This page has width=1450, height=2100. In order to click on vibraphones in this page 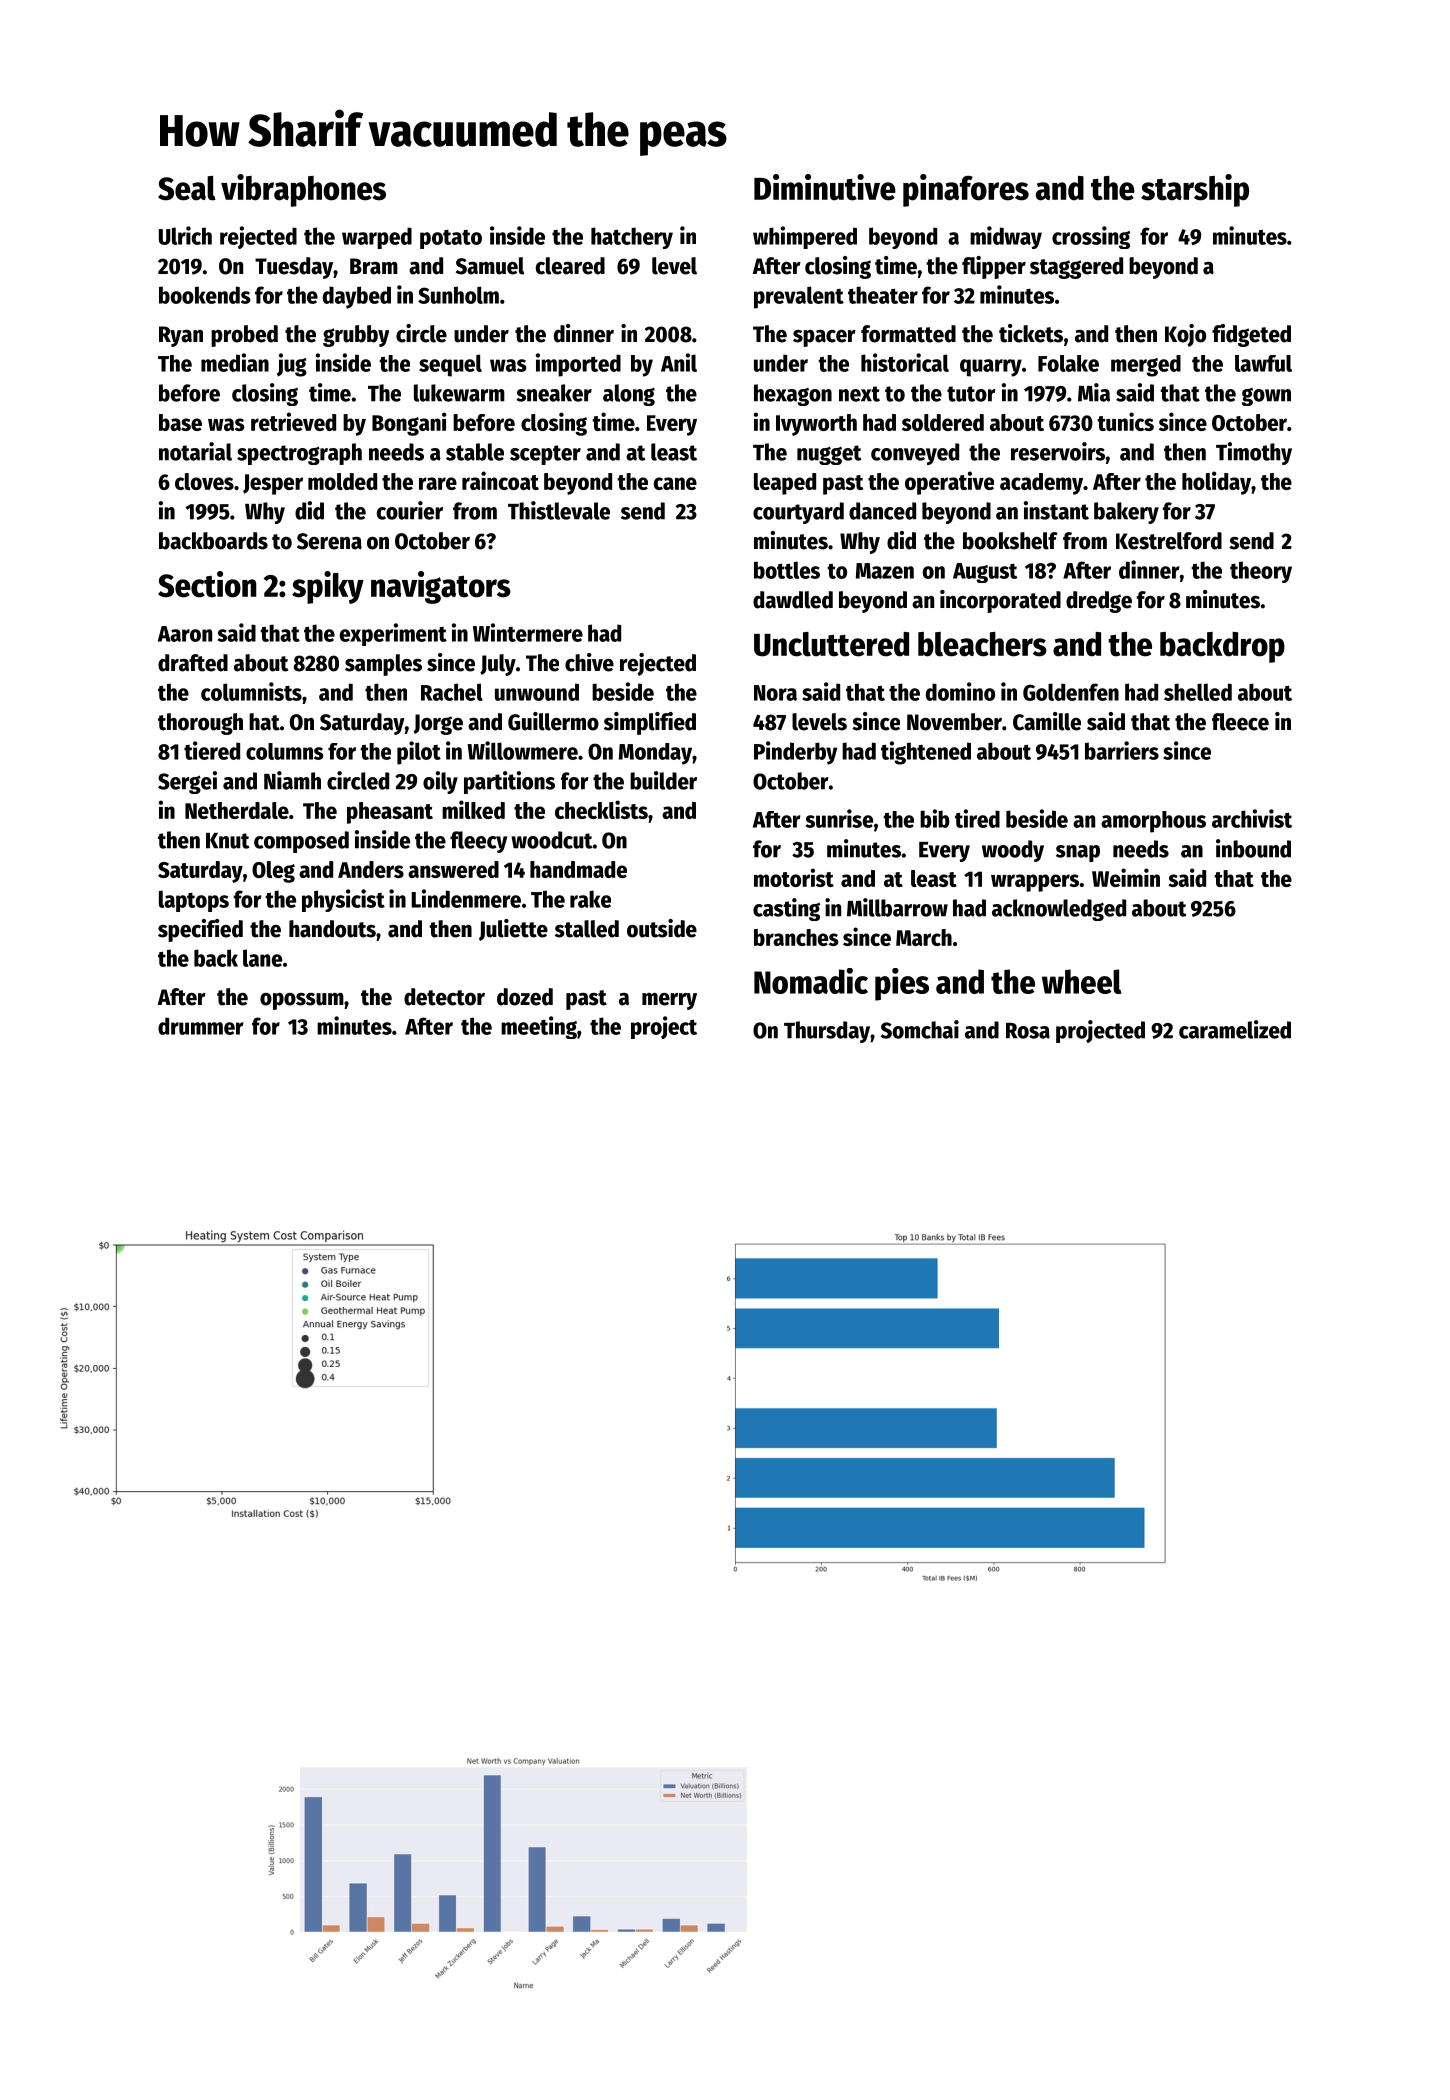, I will do `click(303, 190)`.
